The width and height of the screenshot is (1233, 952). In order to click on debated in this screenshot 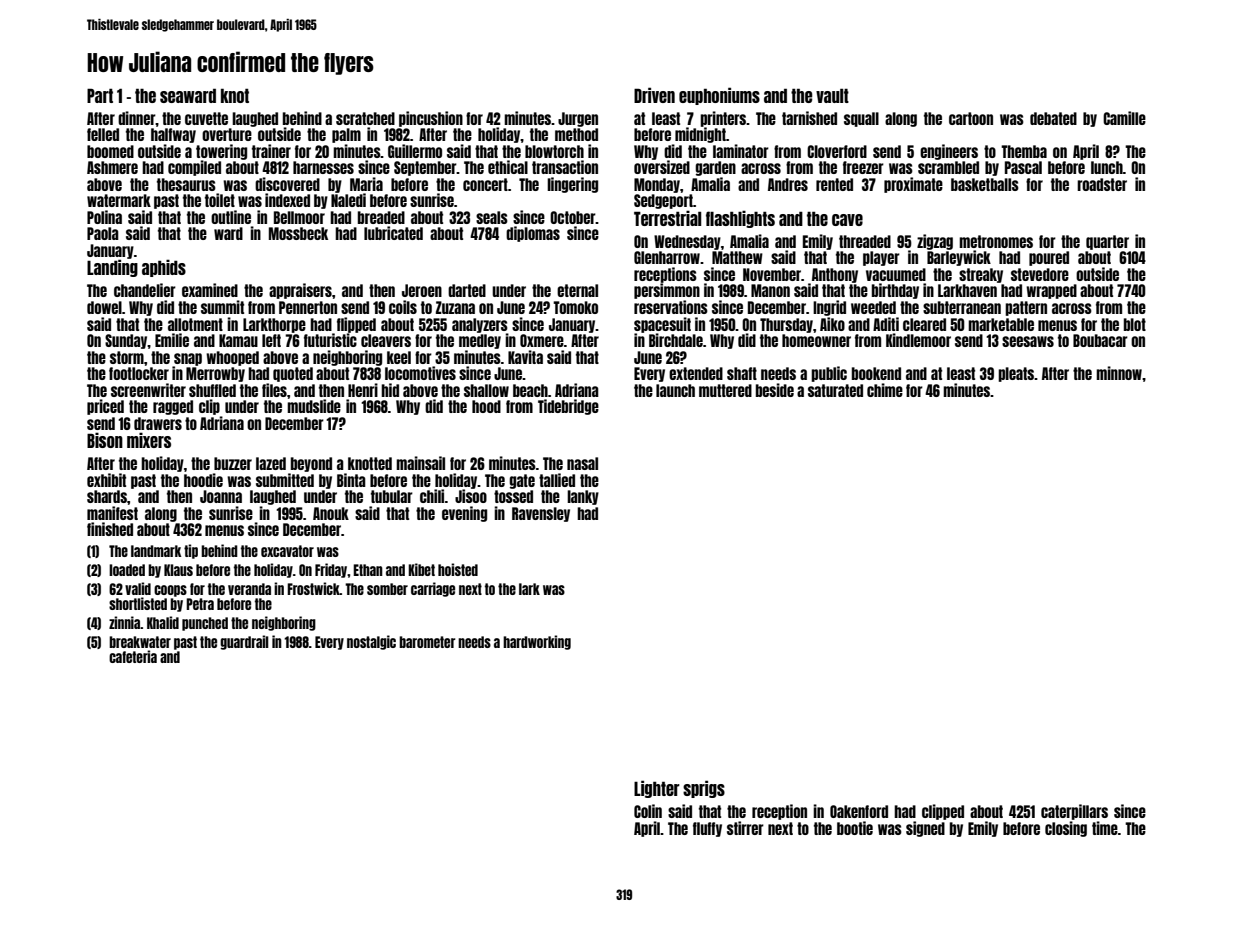, I will do `click(1053, 118)`.
